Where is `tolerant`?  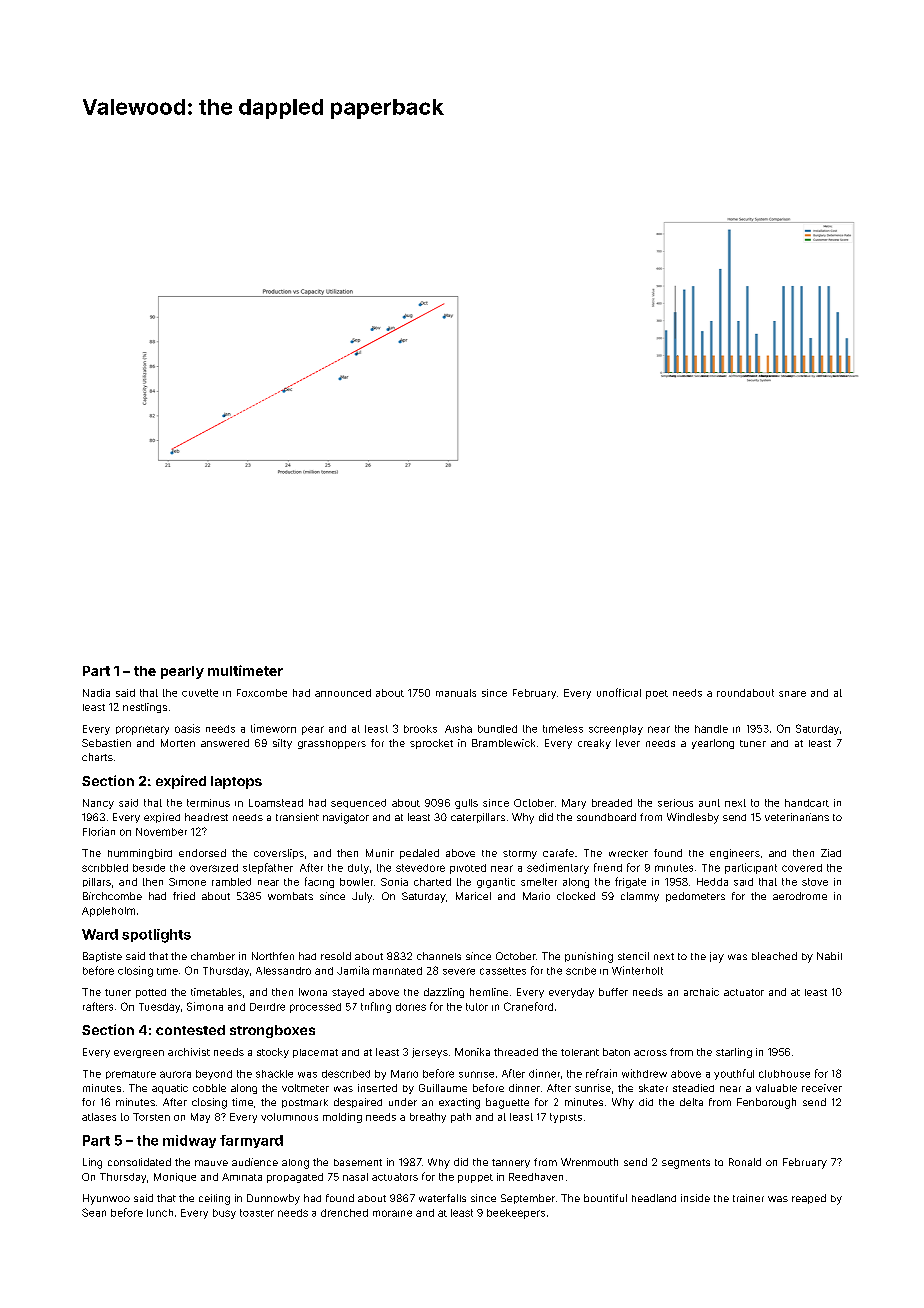
tolerant is located at coordinates (580, 1052).
